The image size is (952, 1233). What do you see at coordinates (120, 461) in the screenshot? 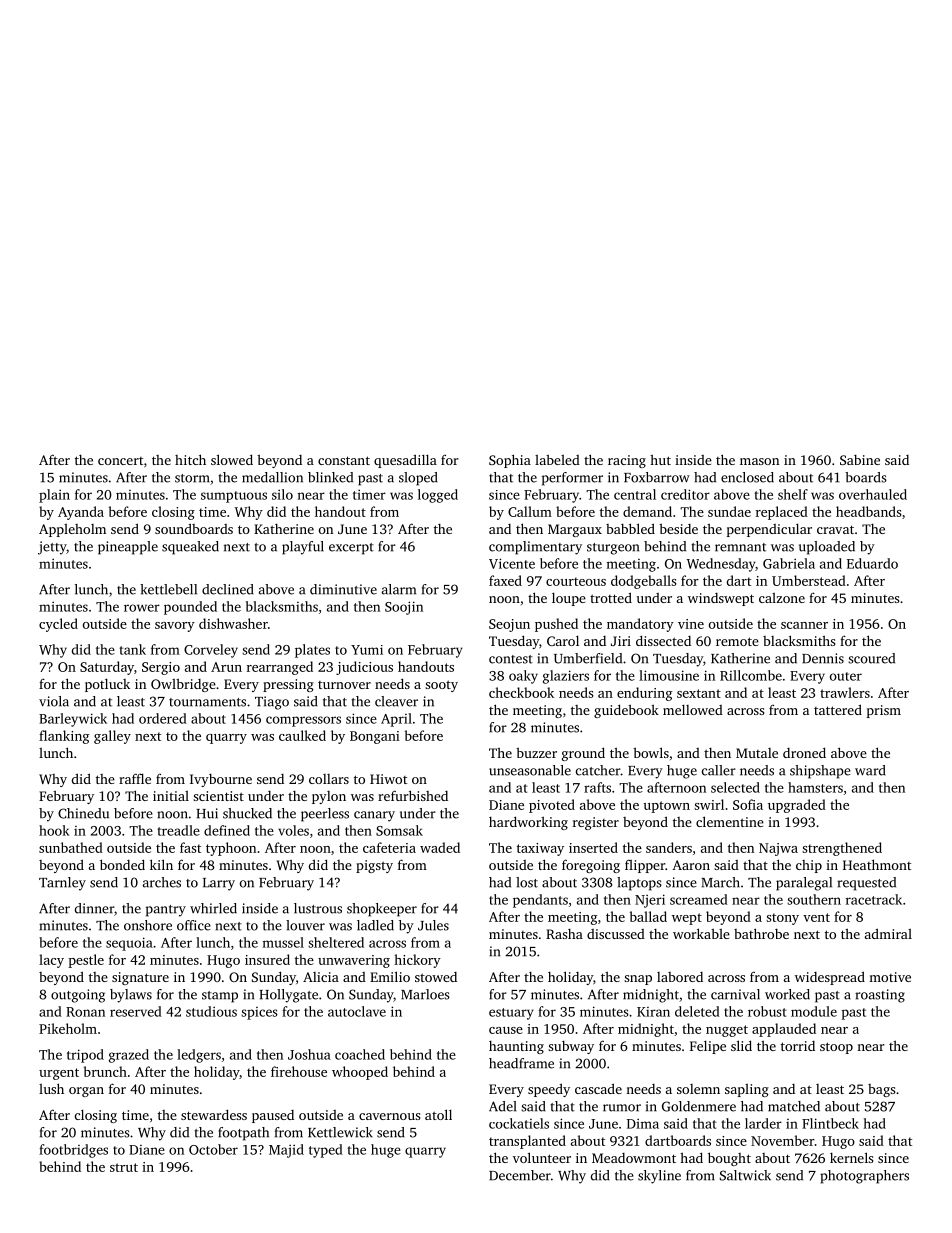
I see `concert` at bounding box center [120, 461].
